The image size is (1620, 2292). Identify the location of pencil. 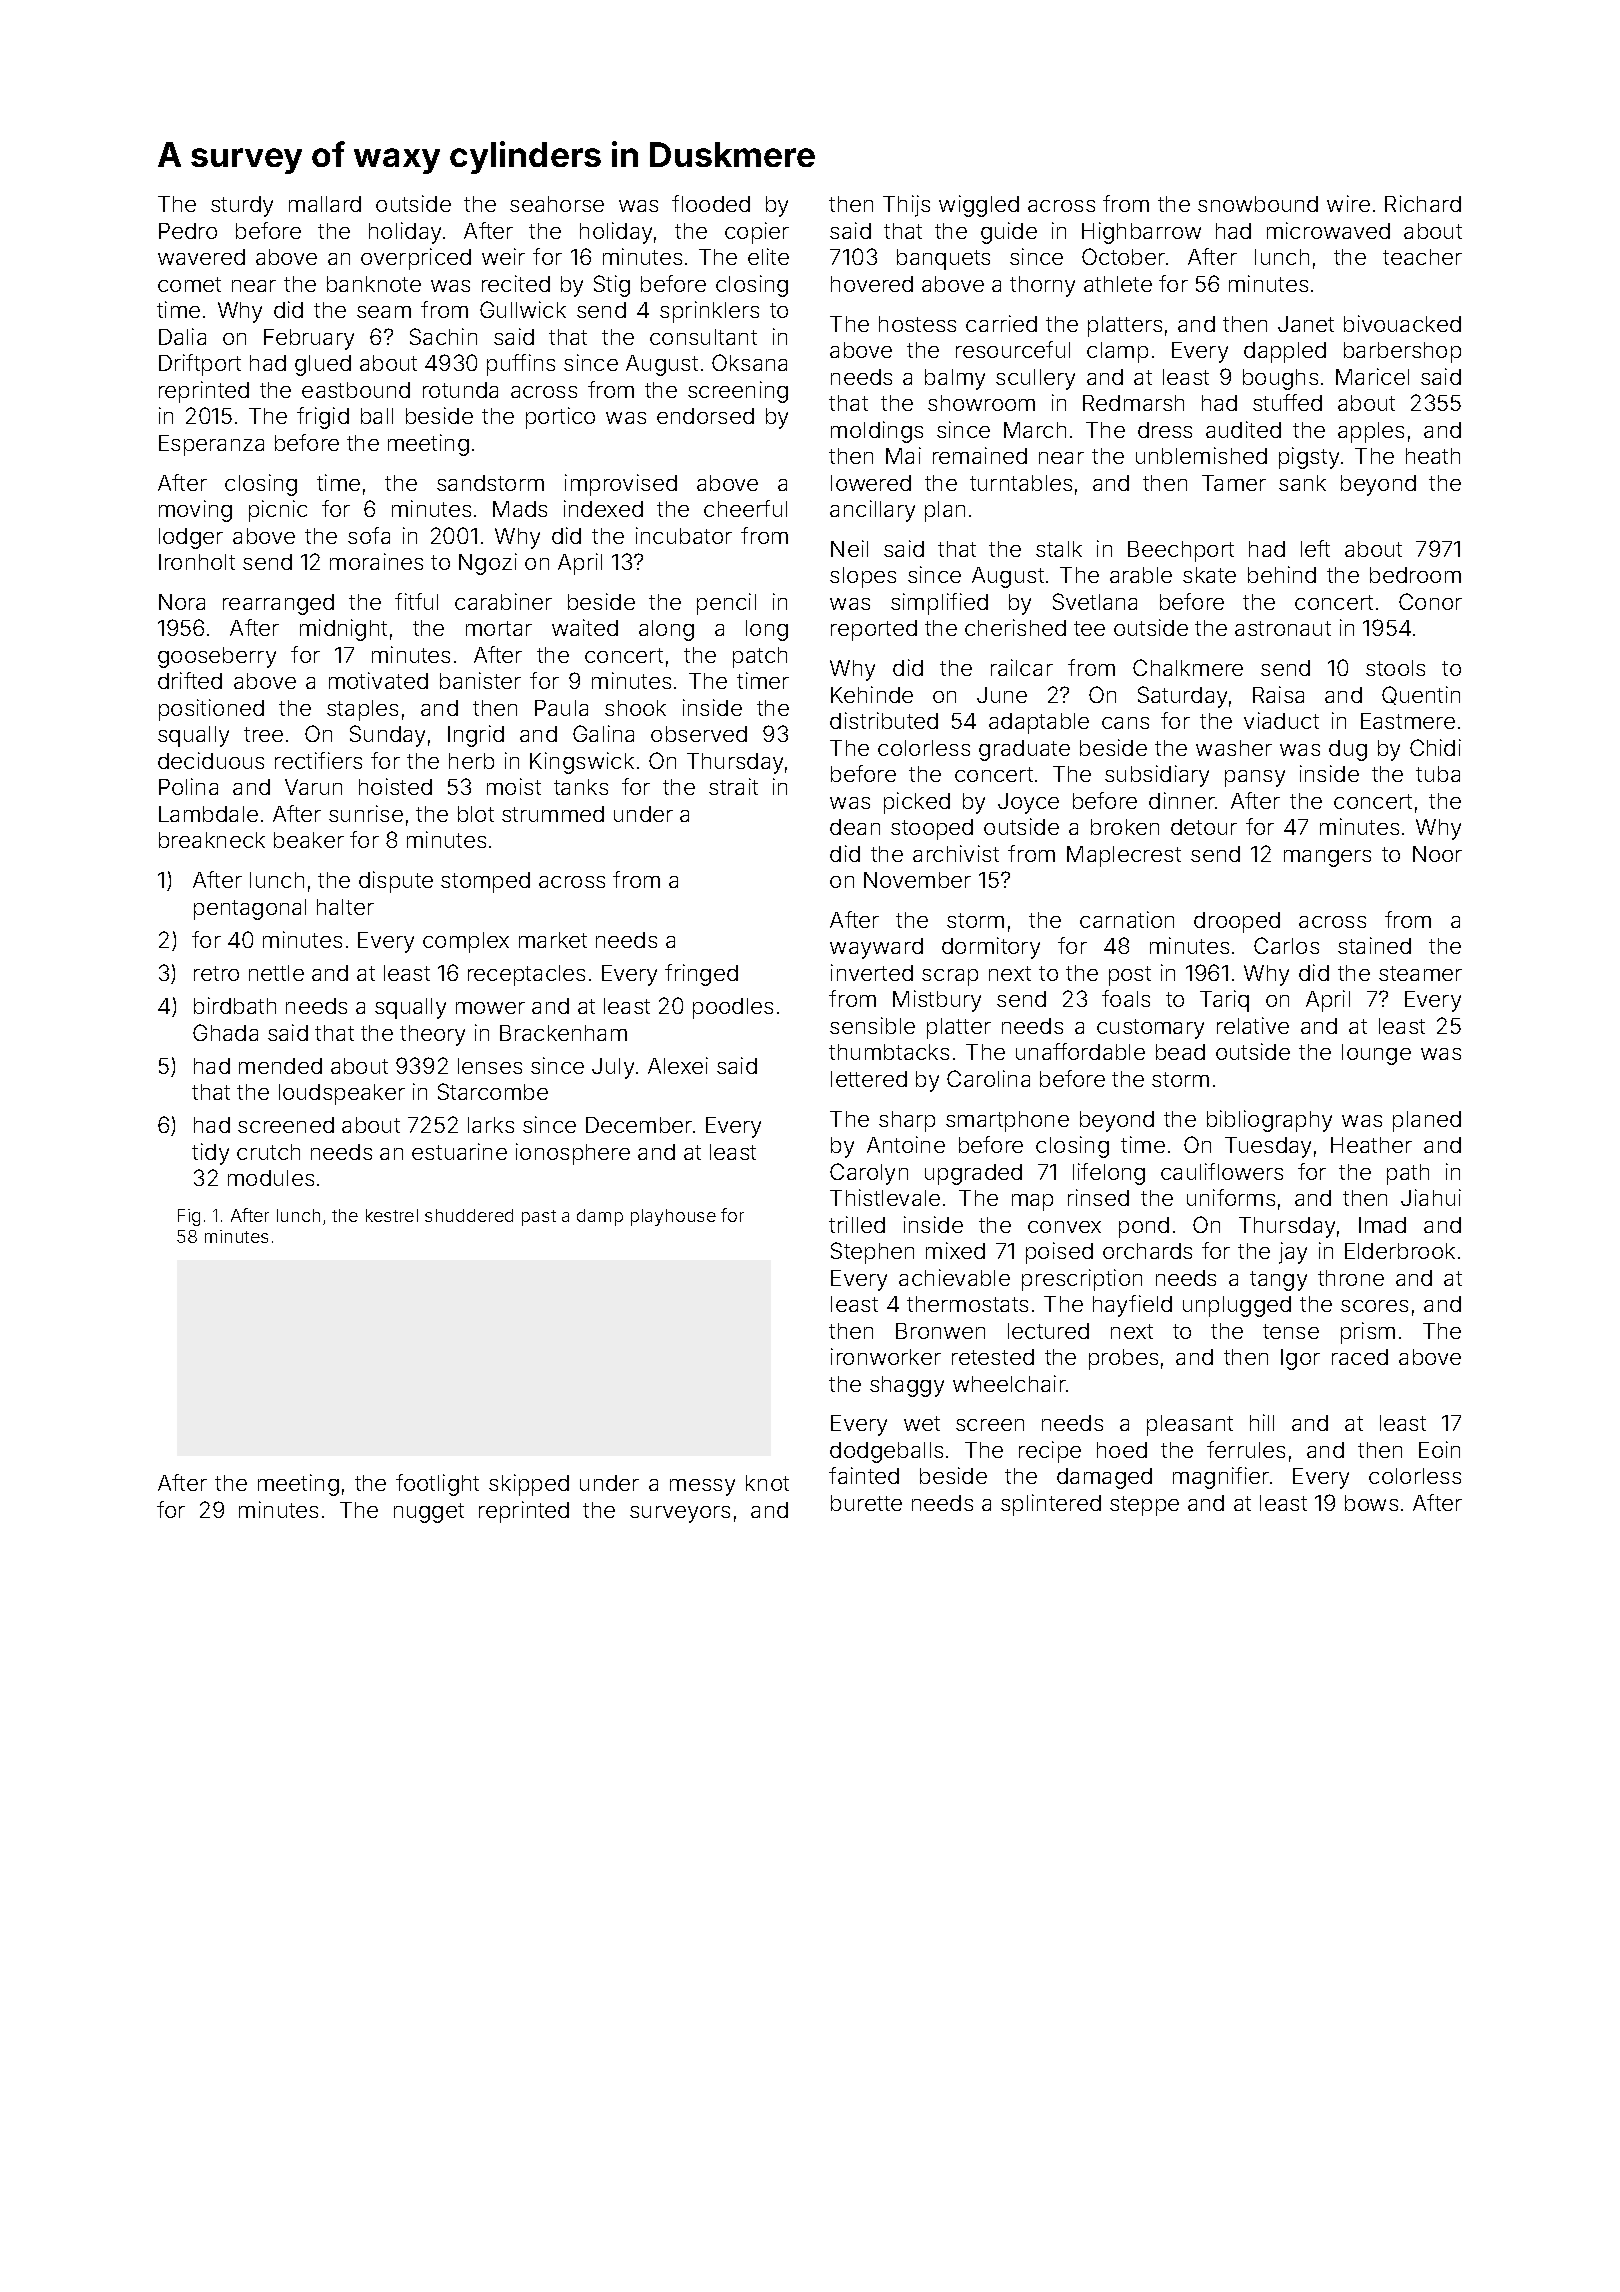
(726, 604).
